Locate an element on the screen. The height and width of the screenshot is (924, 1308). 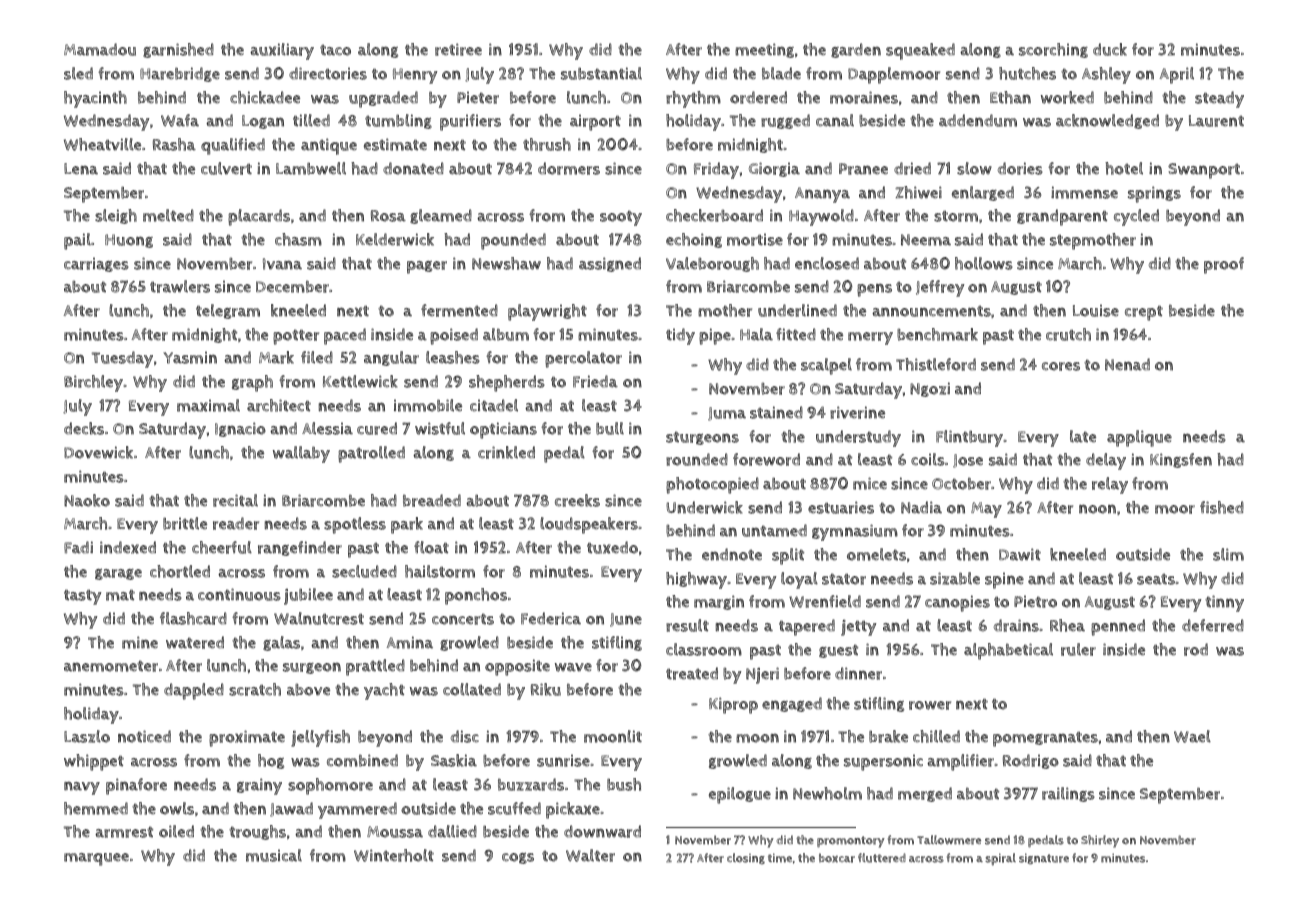
Rhea is located at coordinates (1067, 625).
